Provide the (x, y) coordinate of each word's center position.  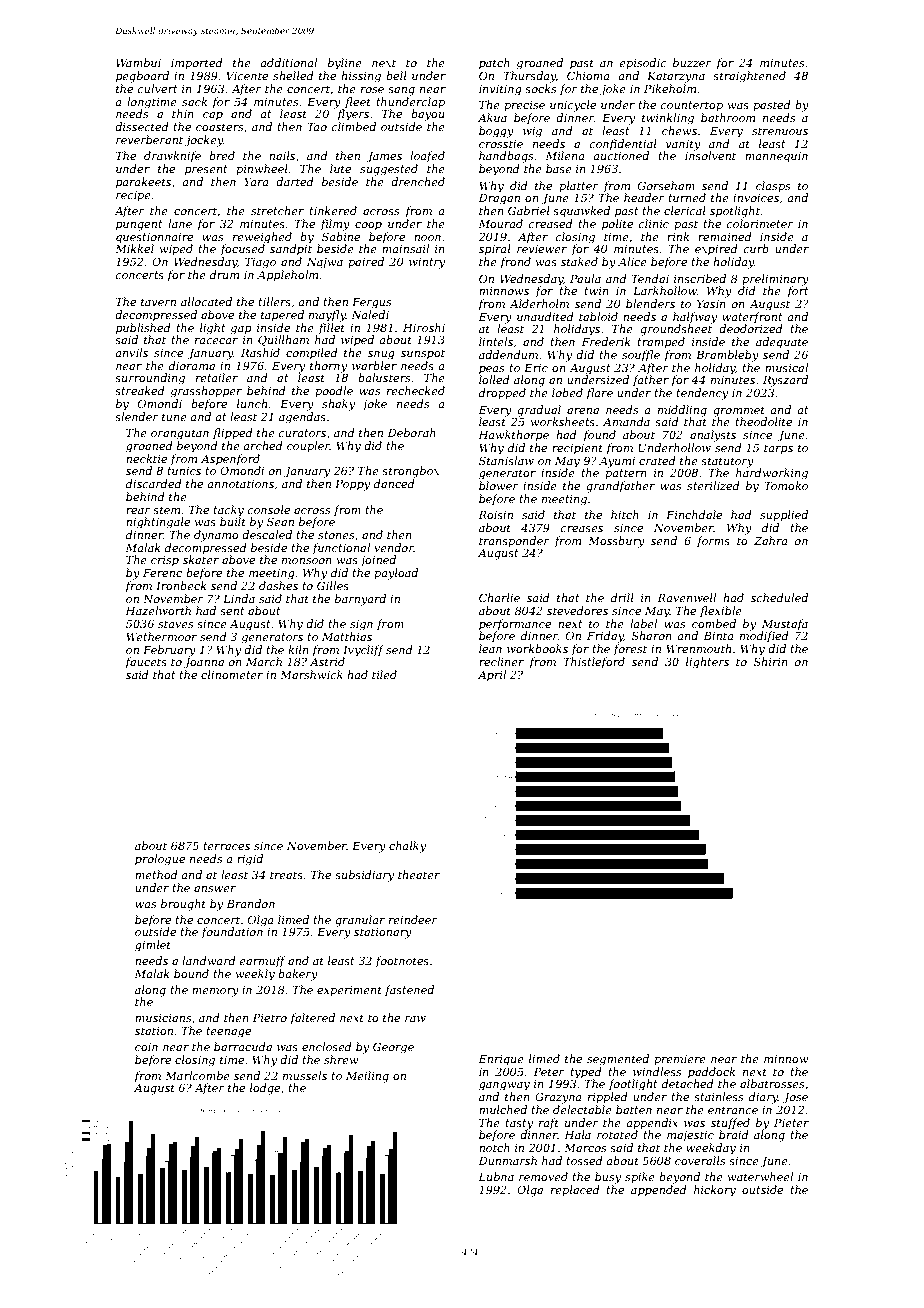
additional (288, 62)
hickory (715, 1191)
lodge (265, 1089)
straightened (749, 77)
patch (494, 64)
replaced (575, 1190)
